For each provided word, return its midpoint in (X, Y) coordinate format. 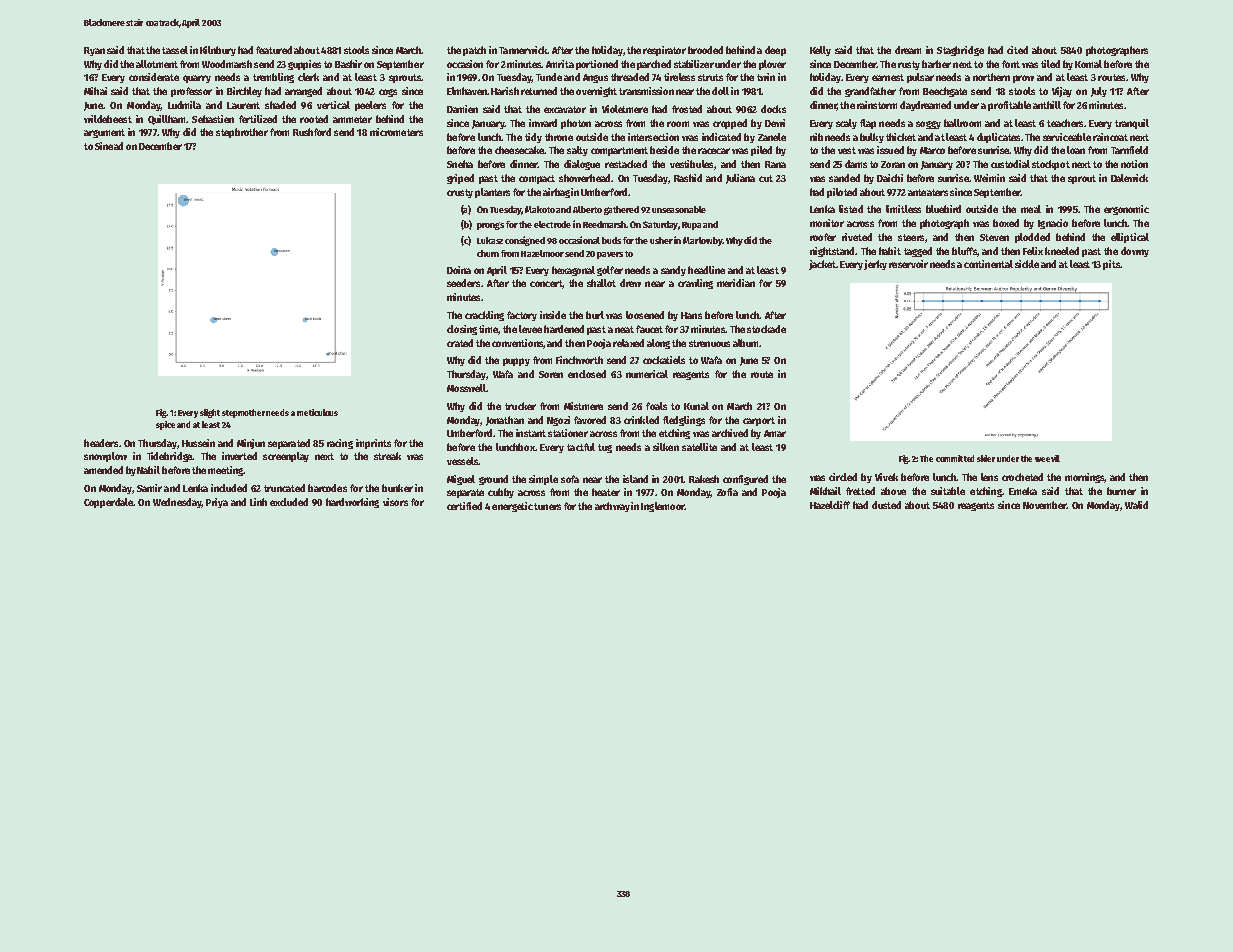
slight (210, 413)
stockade (766, 329)
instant (531, 433)
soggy (928, 125)
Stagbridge (960, 51)
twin (766, 77)
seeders (463, 283)
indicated (721, 137)
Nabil (148, 470)
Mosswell (466, 388)
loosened (645, 315)
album (745, 343)
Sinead (109, 146)
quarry (197, 79)
